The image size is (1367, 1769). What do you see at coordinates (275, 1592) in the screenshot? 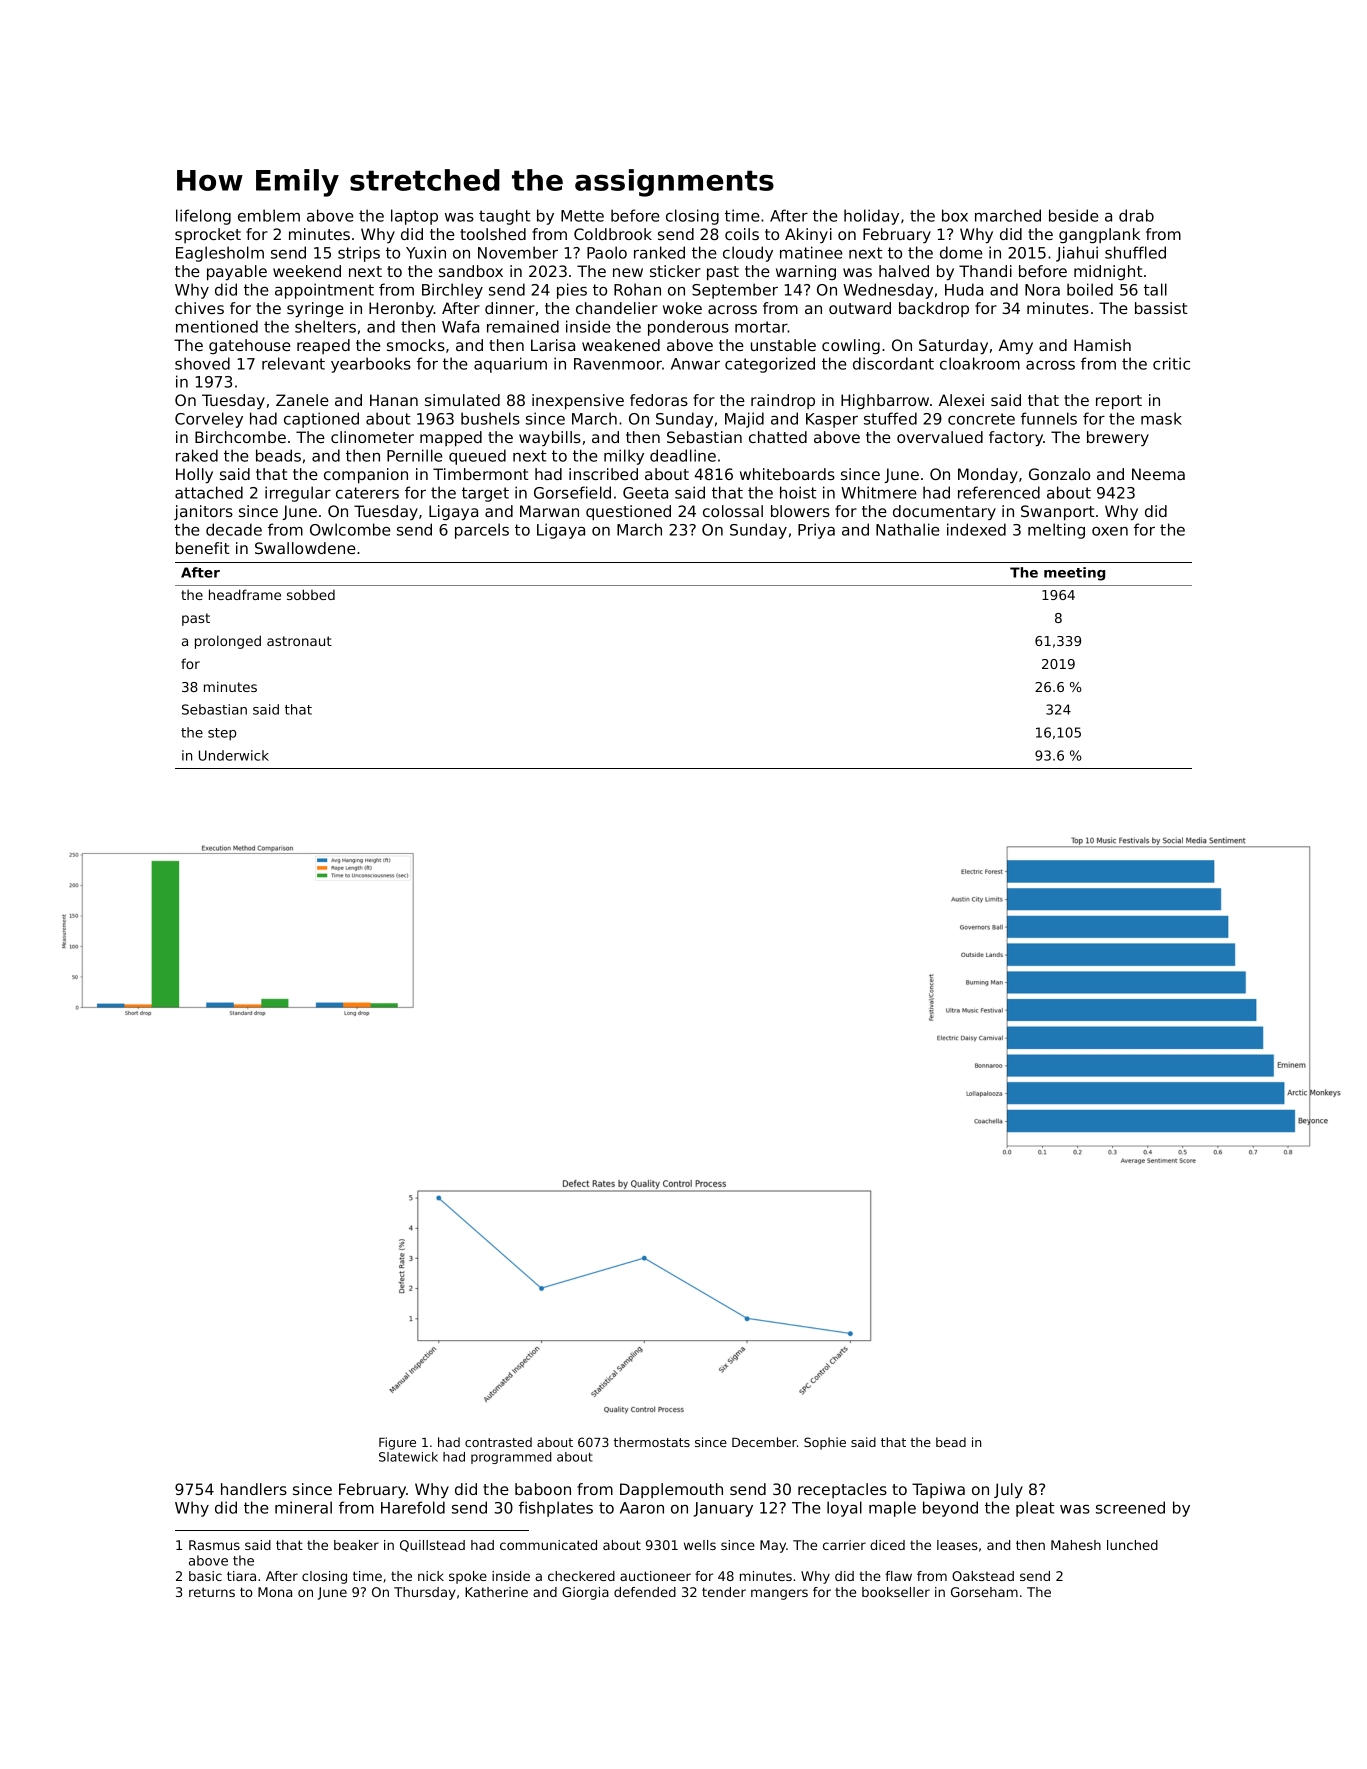
I see `Mona` at bounding box center [275, 1592].
